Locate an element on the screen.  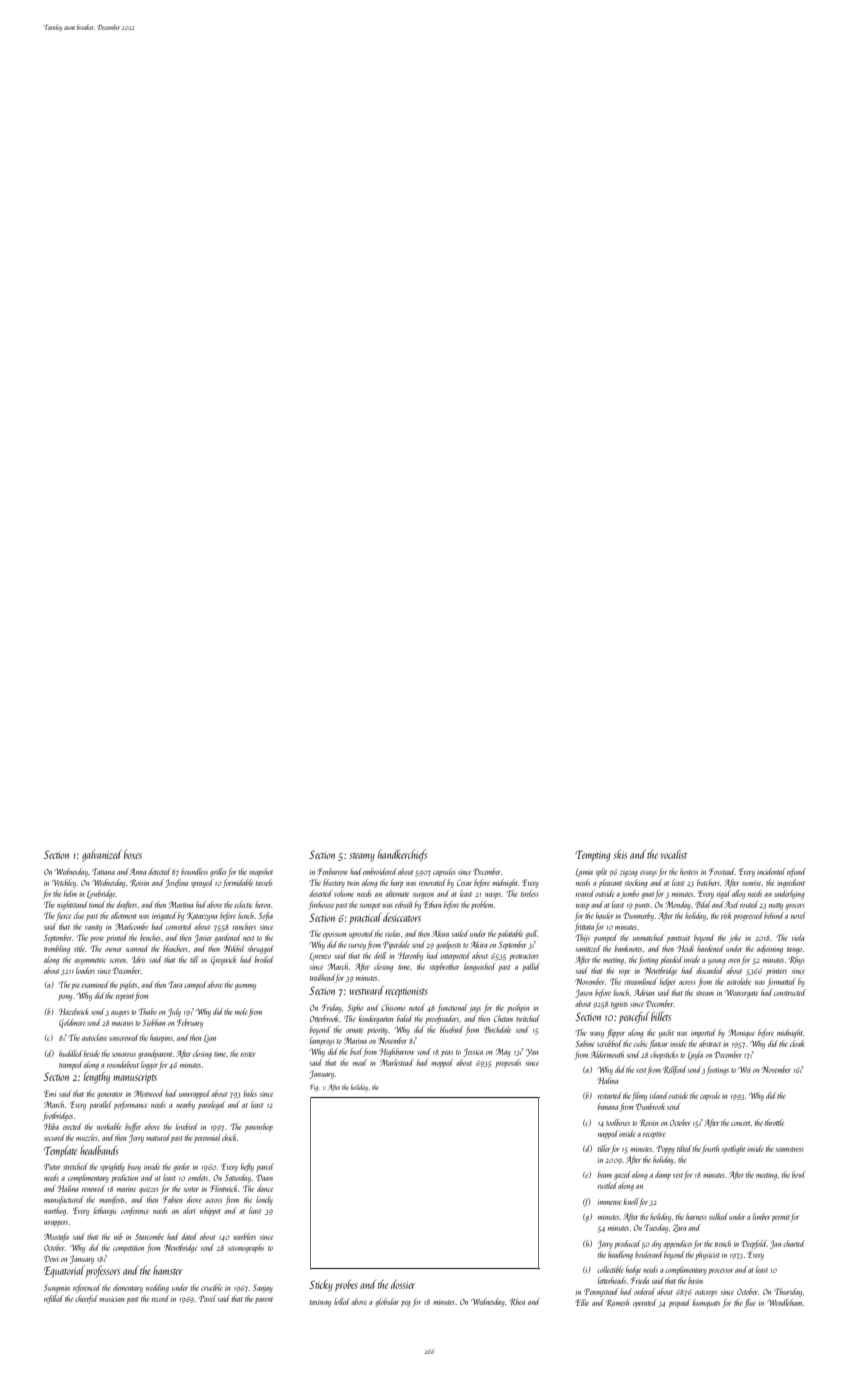
Ellie is located at coordinates (582, 1302).
